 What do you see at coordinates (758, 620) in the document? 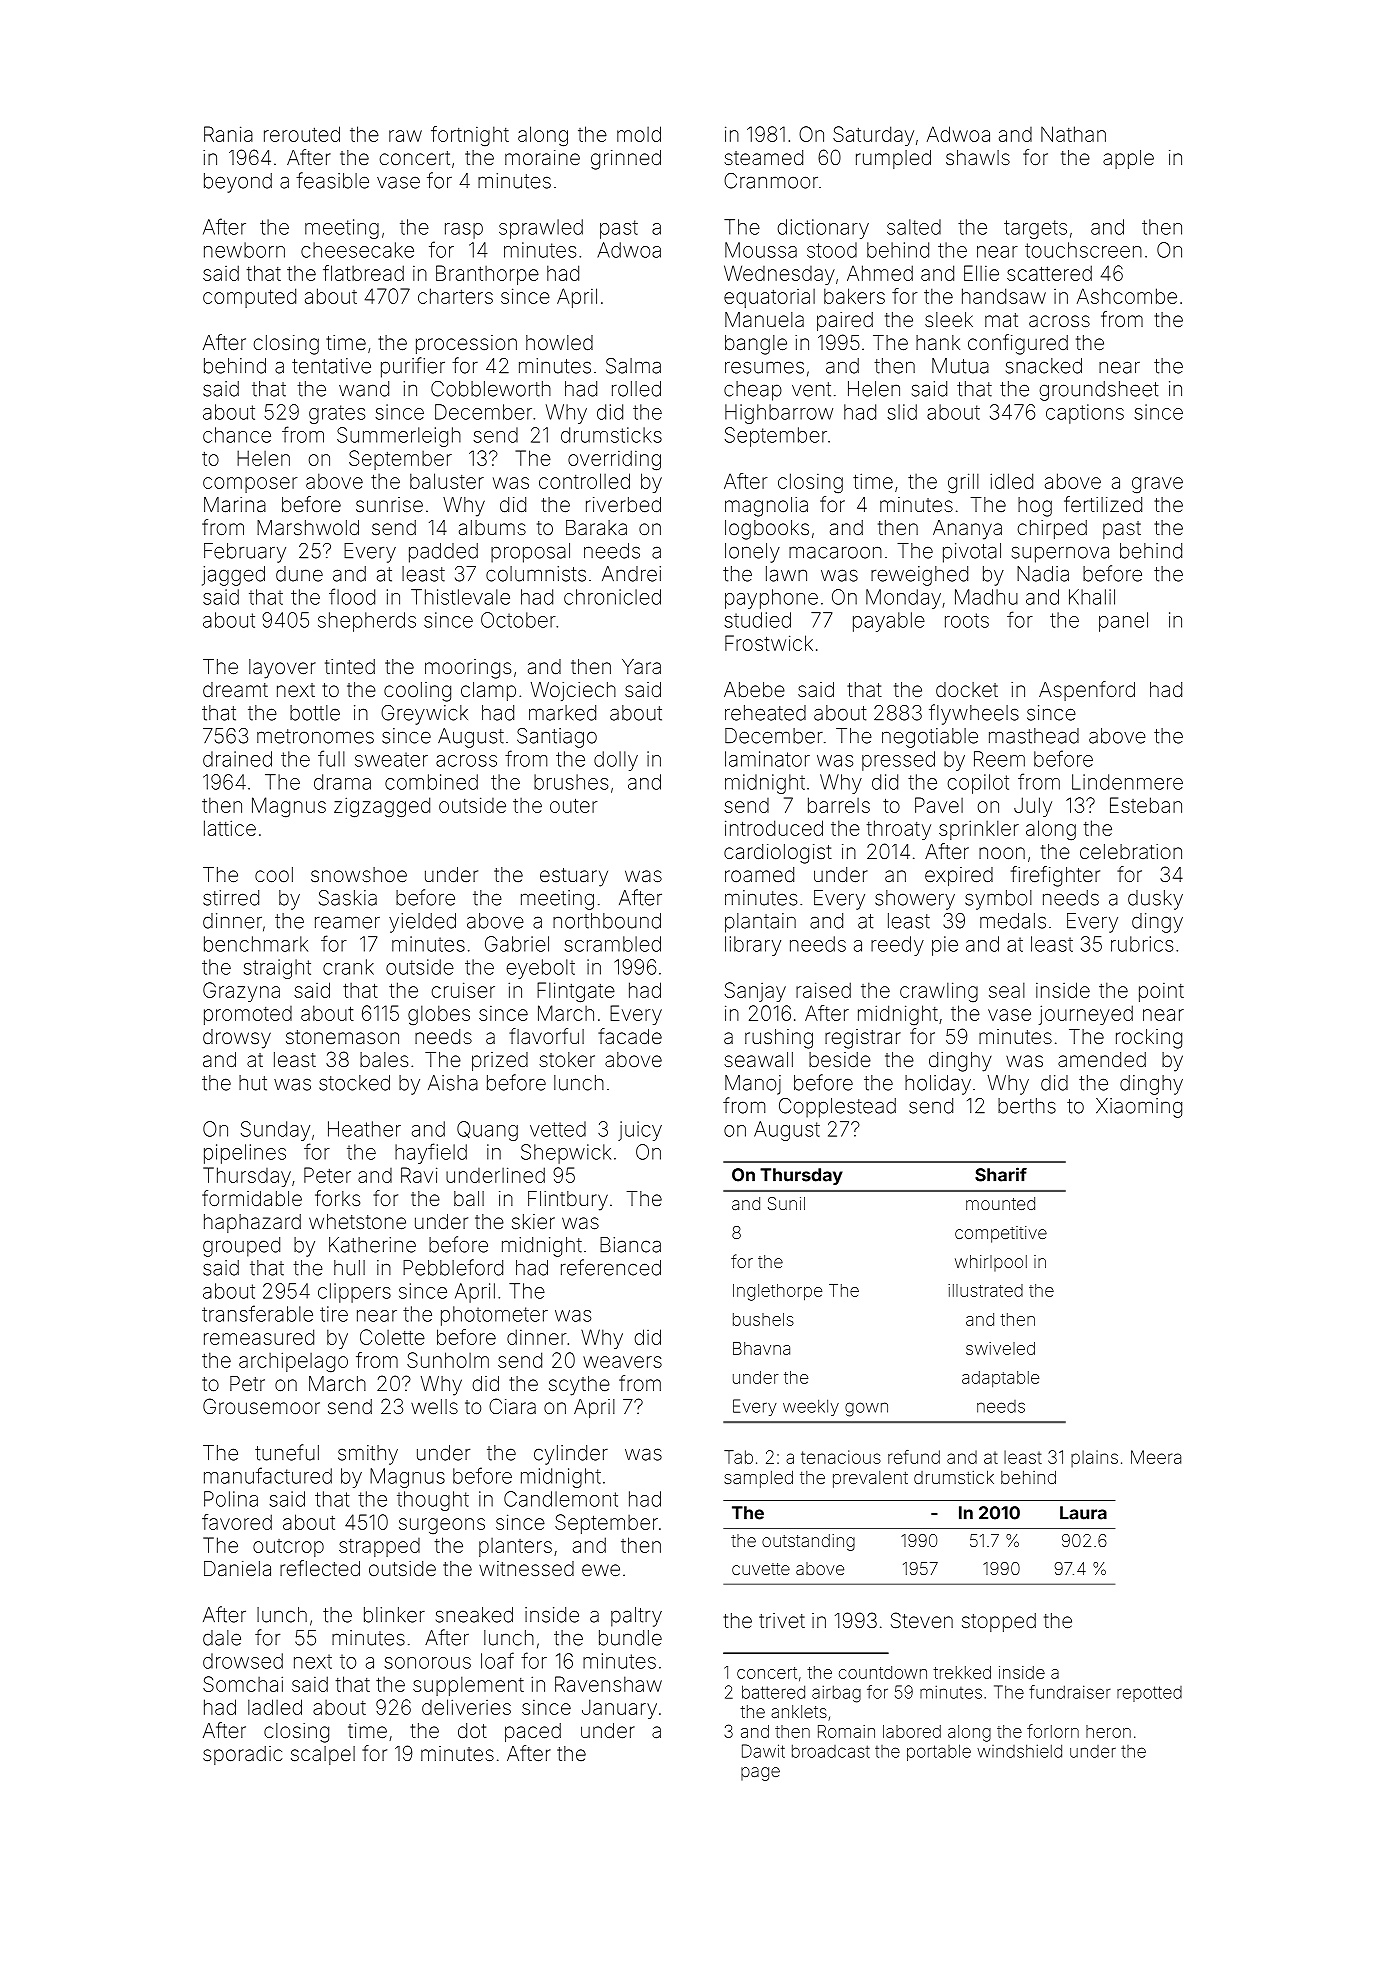
I see `studied` at bounding box center [758, 620].
